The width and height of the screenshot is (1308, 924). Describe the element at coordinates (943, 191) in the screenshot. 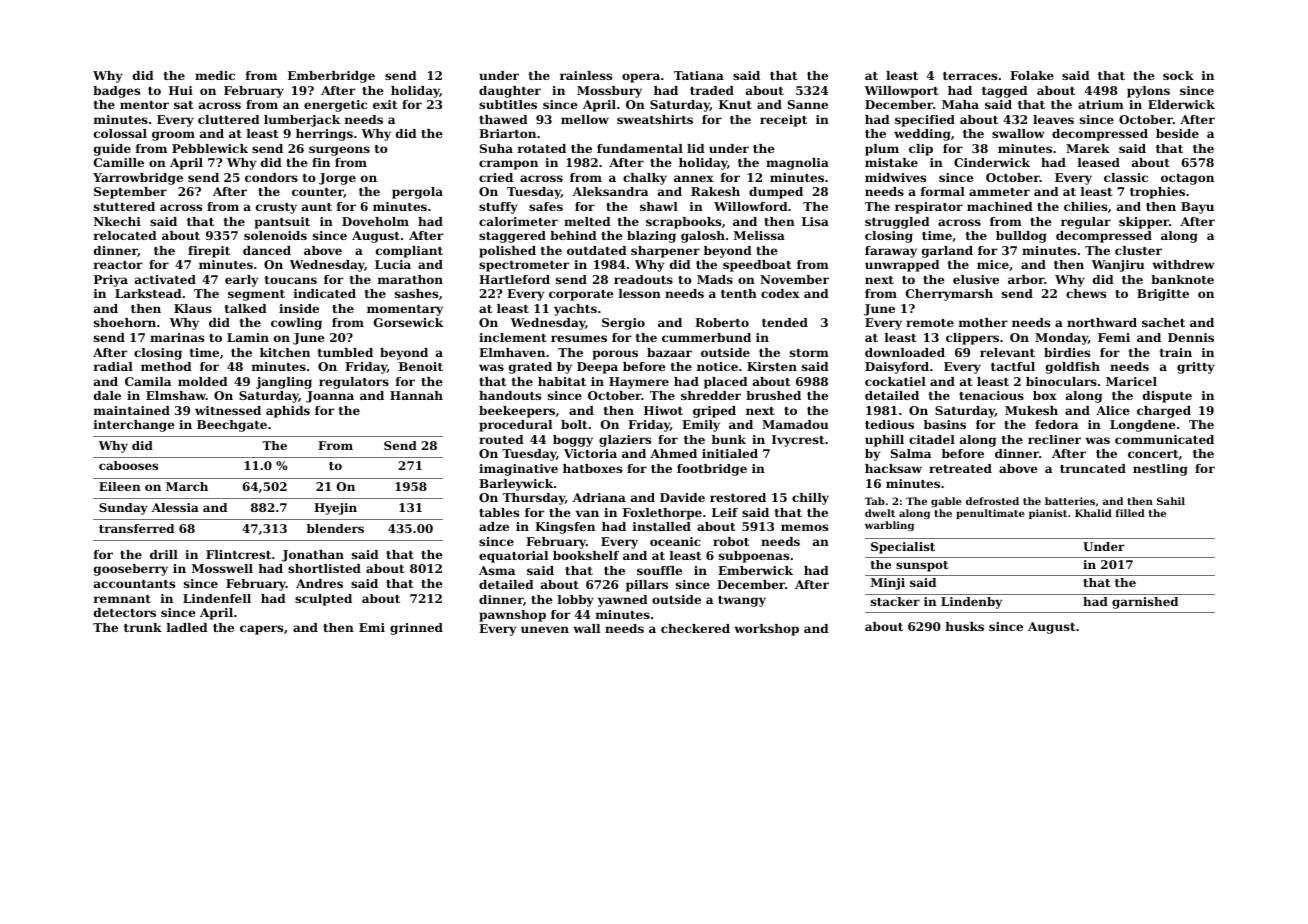

I see `formal` at that location.
